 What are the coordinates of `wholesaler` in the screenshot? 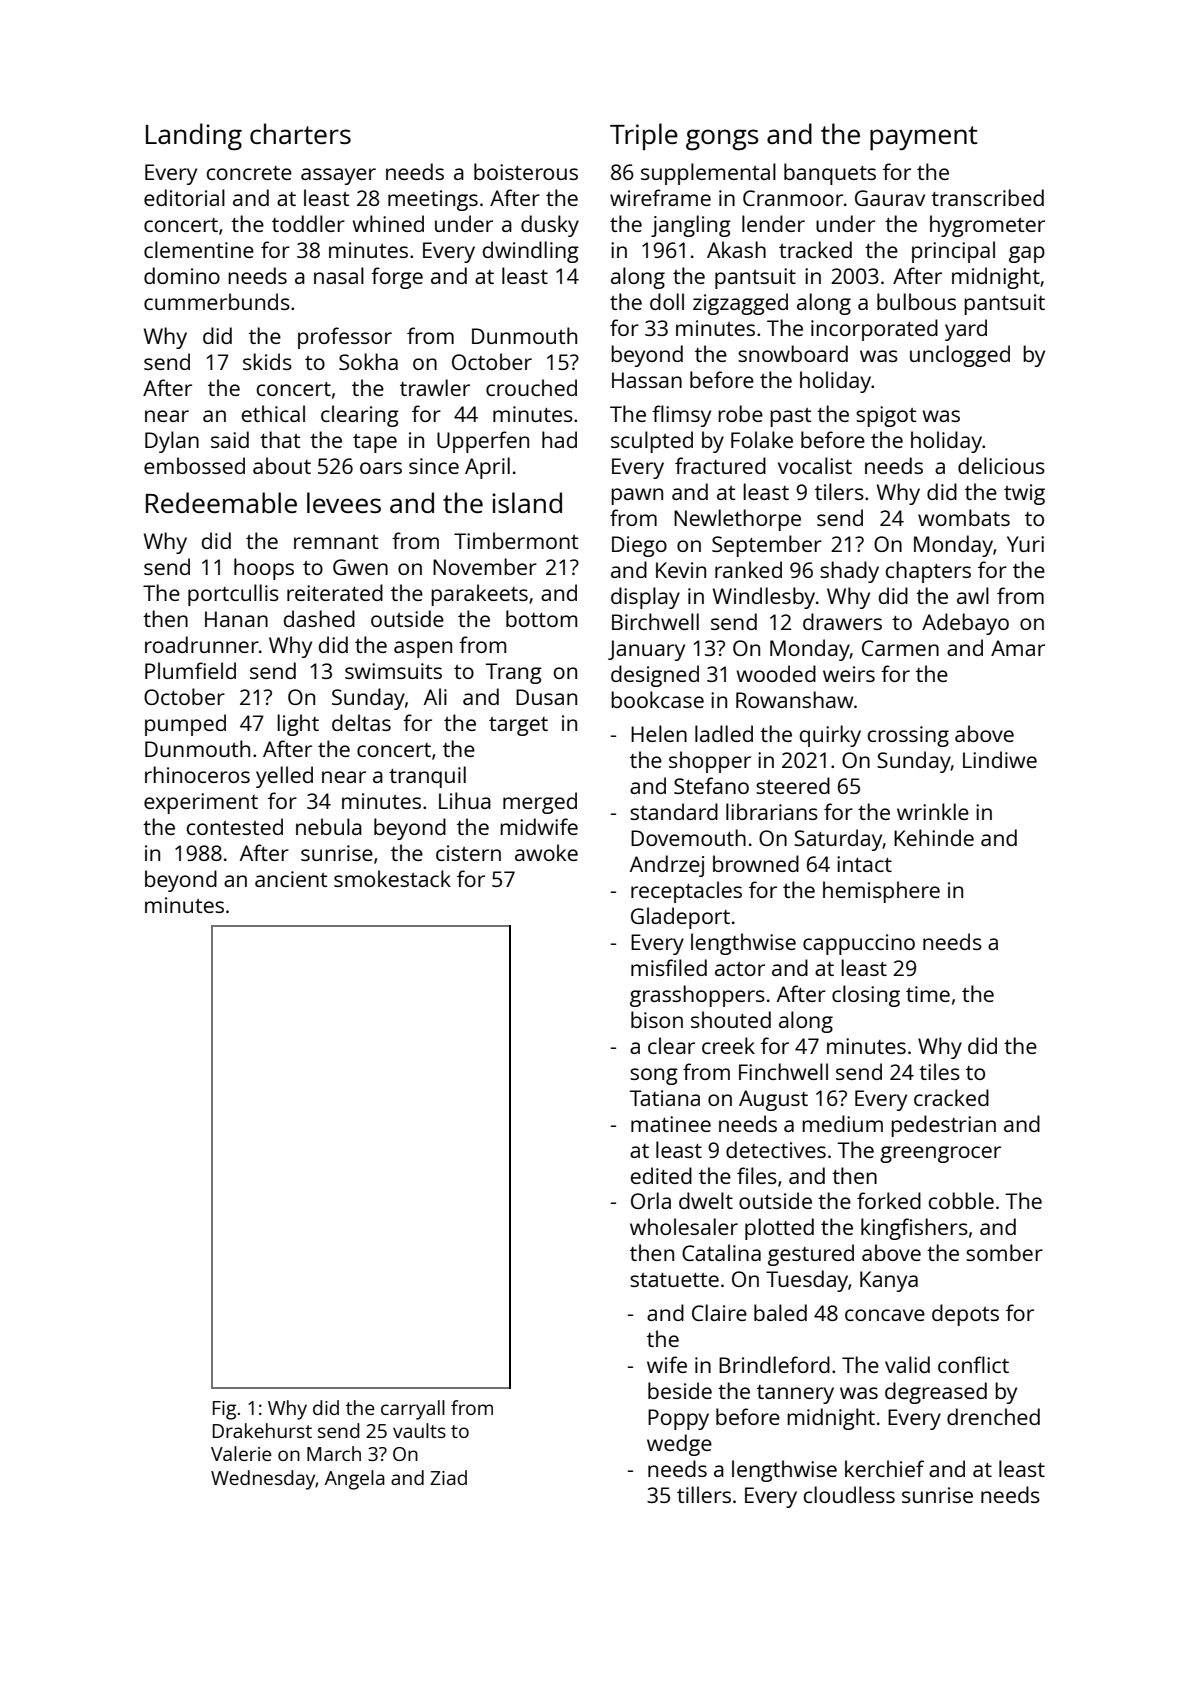 It's located at (684, 1226).
